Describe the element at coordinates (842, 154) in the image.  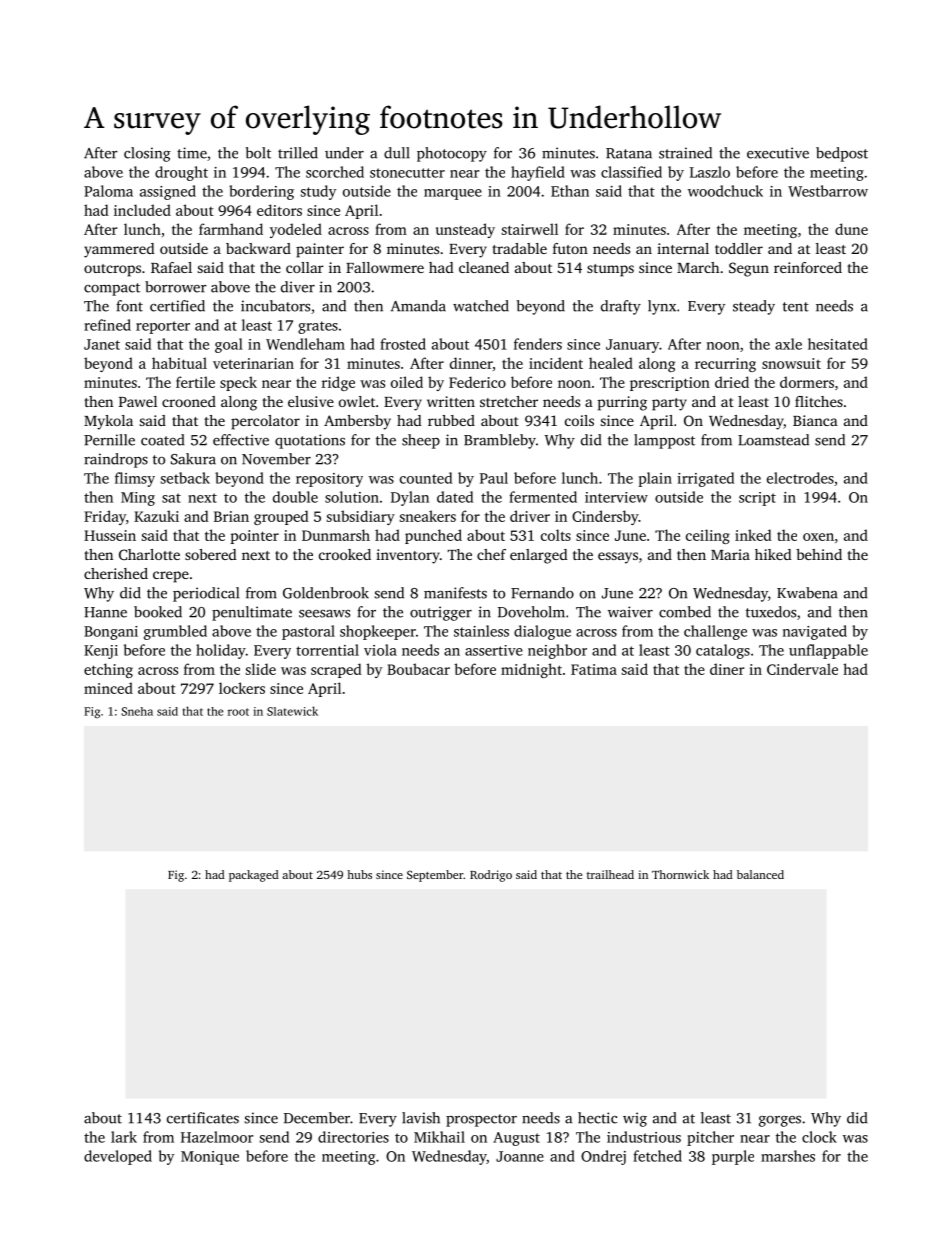
I see `bedpost` at that location.
